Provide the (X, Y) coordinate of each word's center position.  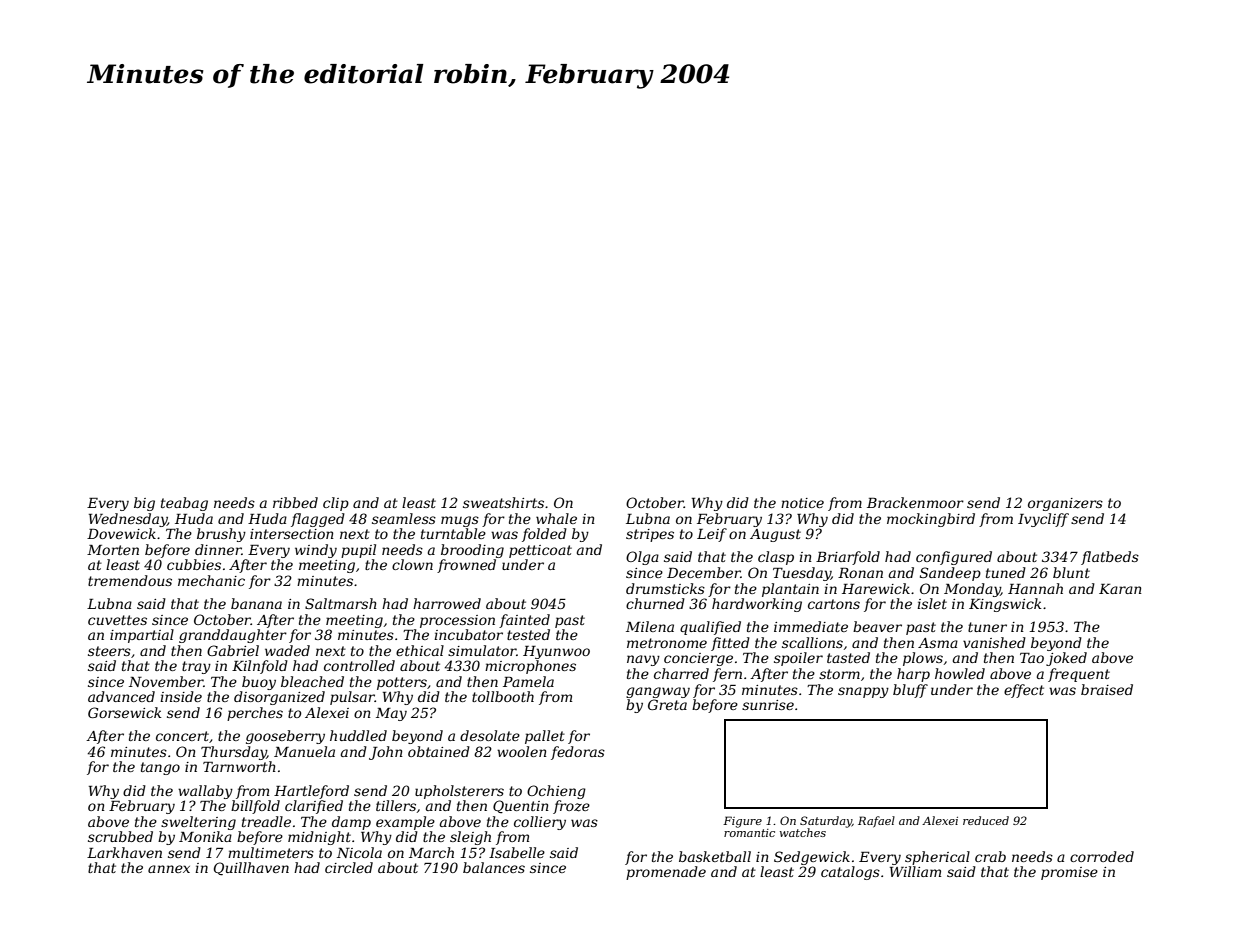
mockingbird (931, 520)
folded (544, 535)
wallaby (205, 792)
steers (109, 651)
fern (727, 675)
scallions (812, 642)
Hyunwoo (556, 652)
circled (349, 867)
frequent (1079, 675)
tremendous (130, 580)
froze (571, 807)
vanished (994, 642)
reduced (986, 820)
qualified (710, 628)
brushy (221, 535)
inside (181, 696)
